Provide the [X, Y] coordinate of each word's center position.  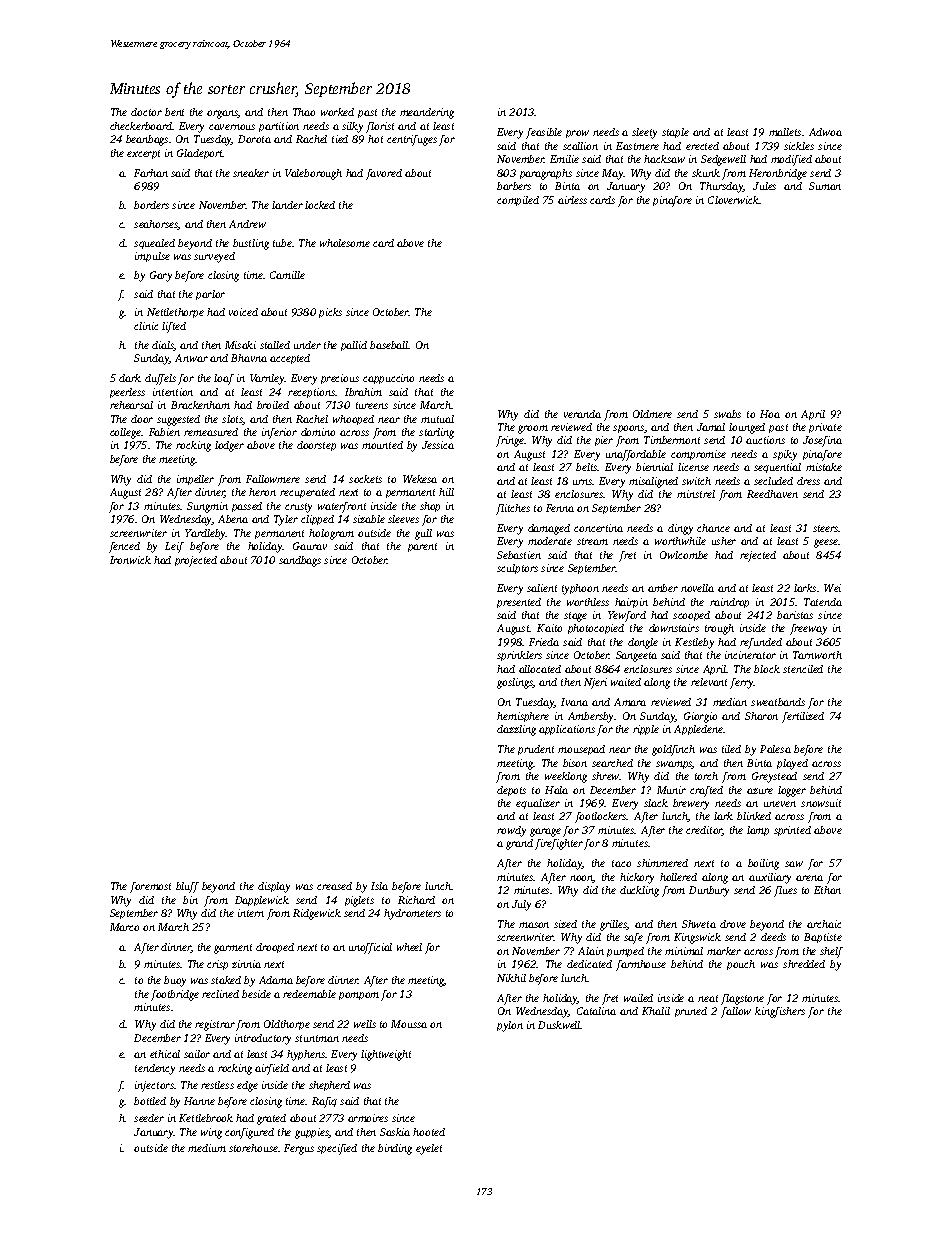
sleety [644, 133]
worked [337, 112]
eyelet [429, 1149]
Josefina [822, 441]
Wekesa [420, 479]
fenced [124, 547]
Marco [124, 927]
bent [174, 112]
